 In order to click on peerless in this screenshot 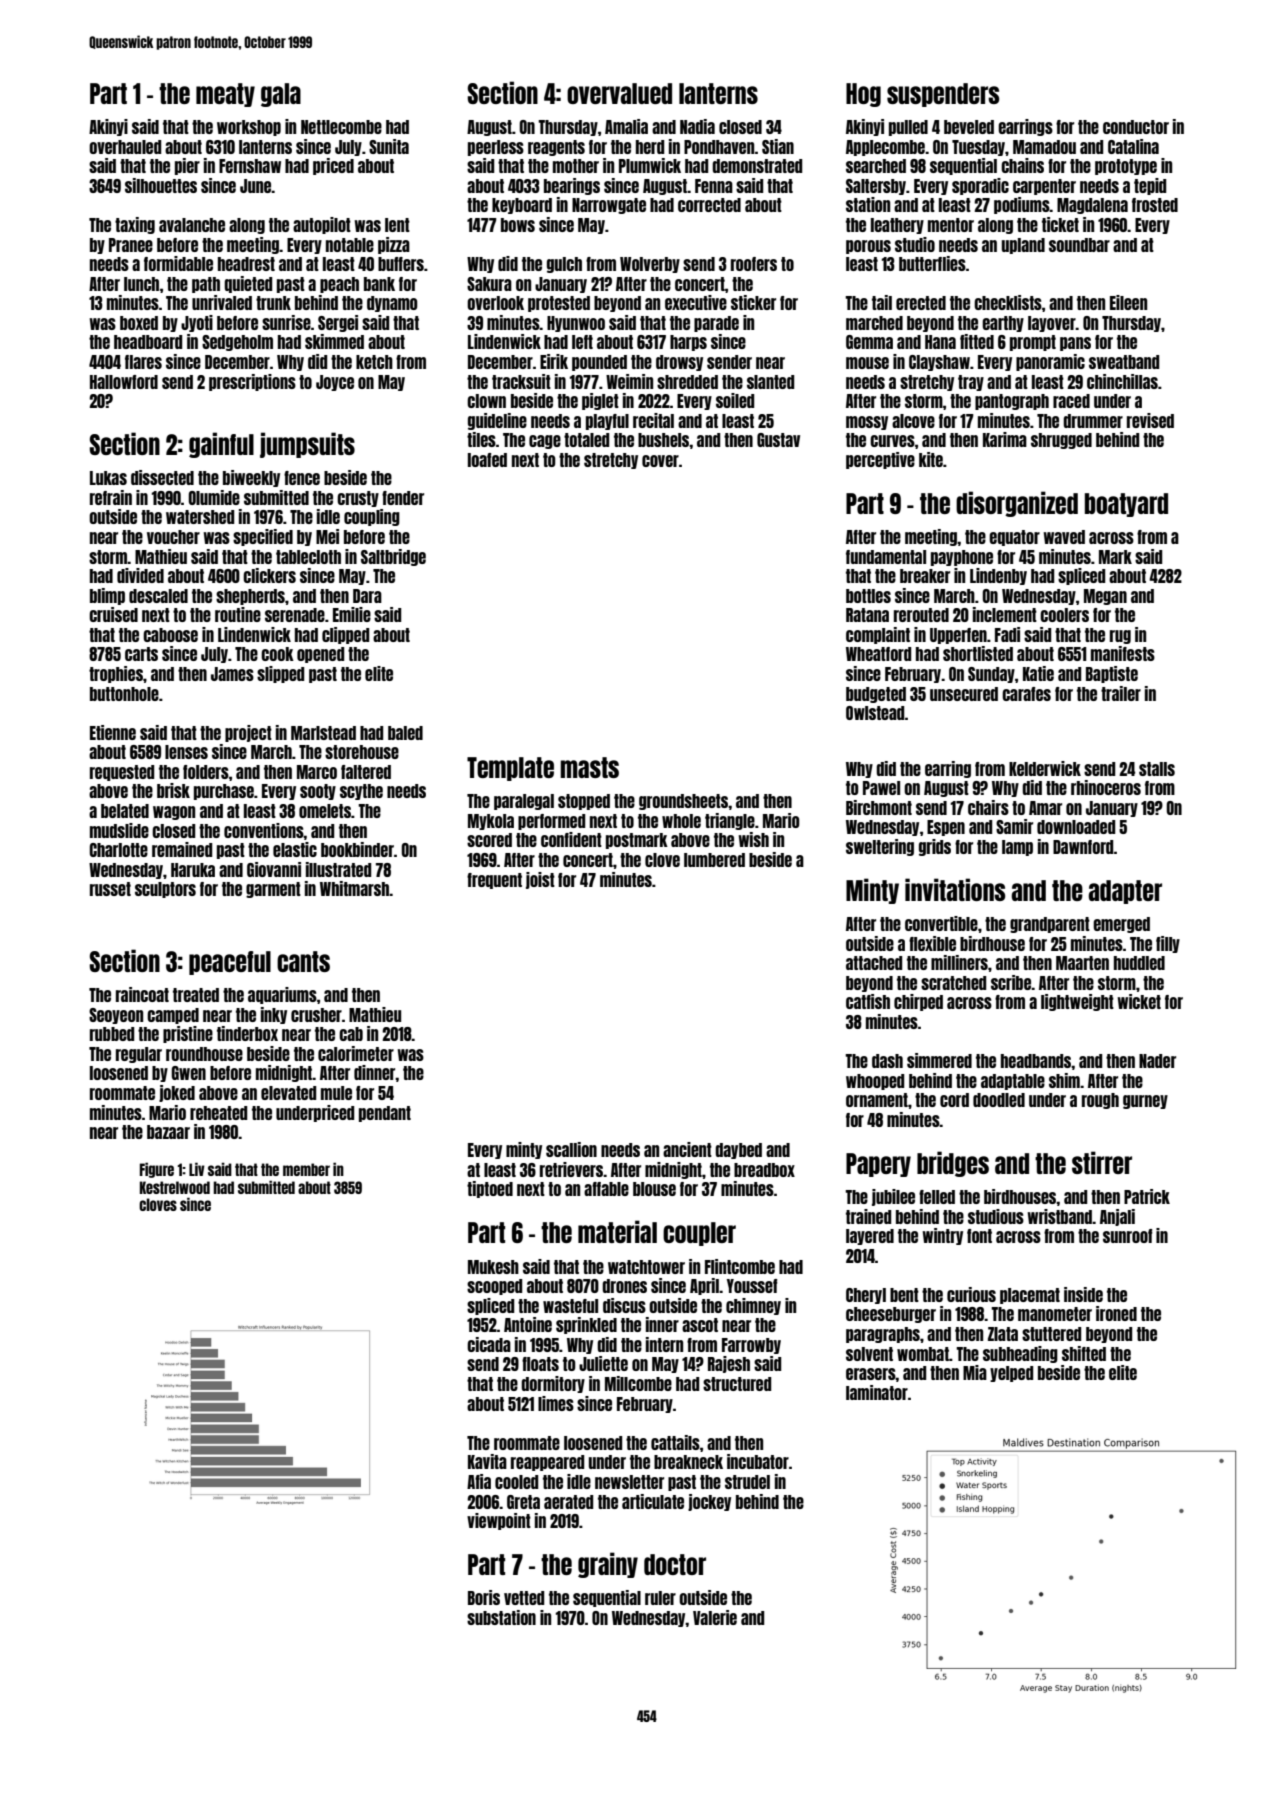, I will do `click(496, 148)`.
